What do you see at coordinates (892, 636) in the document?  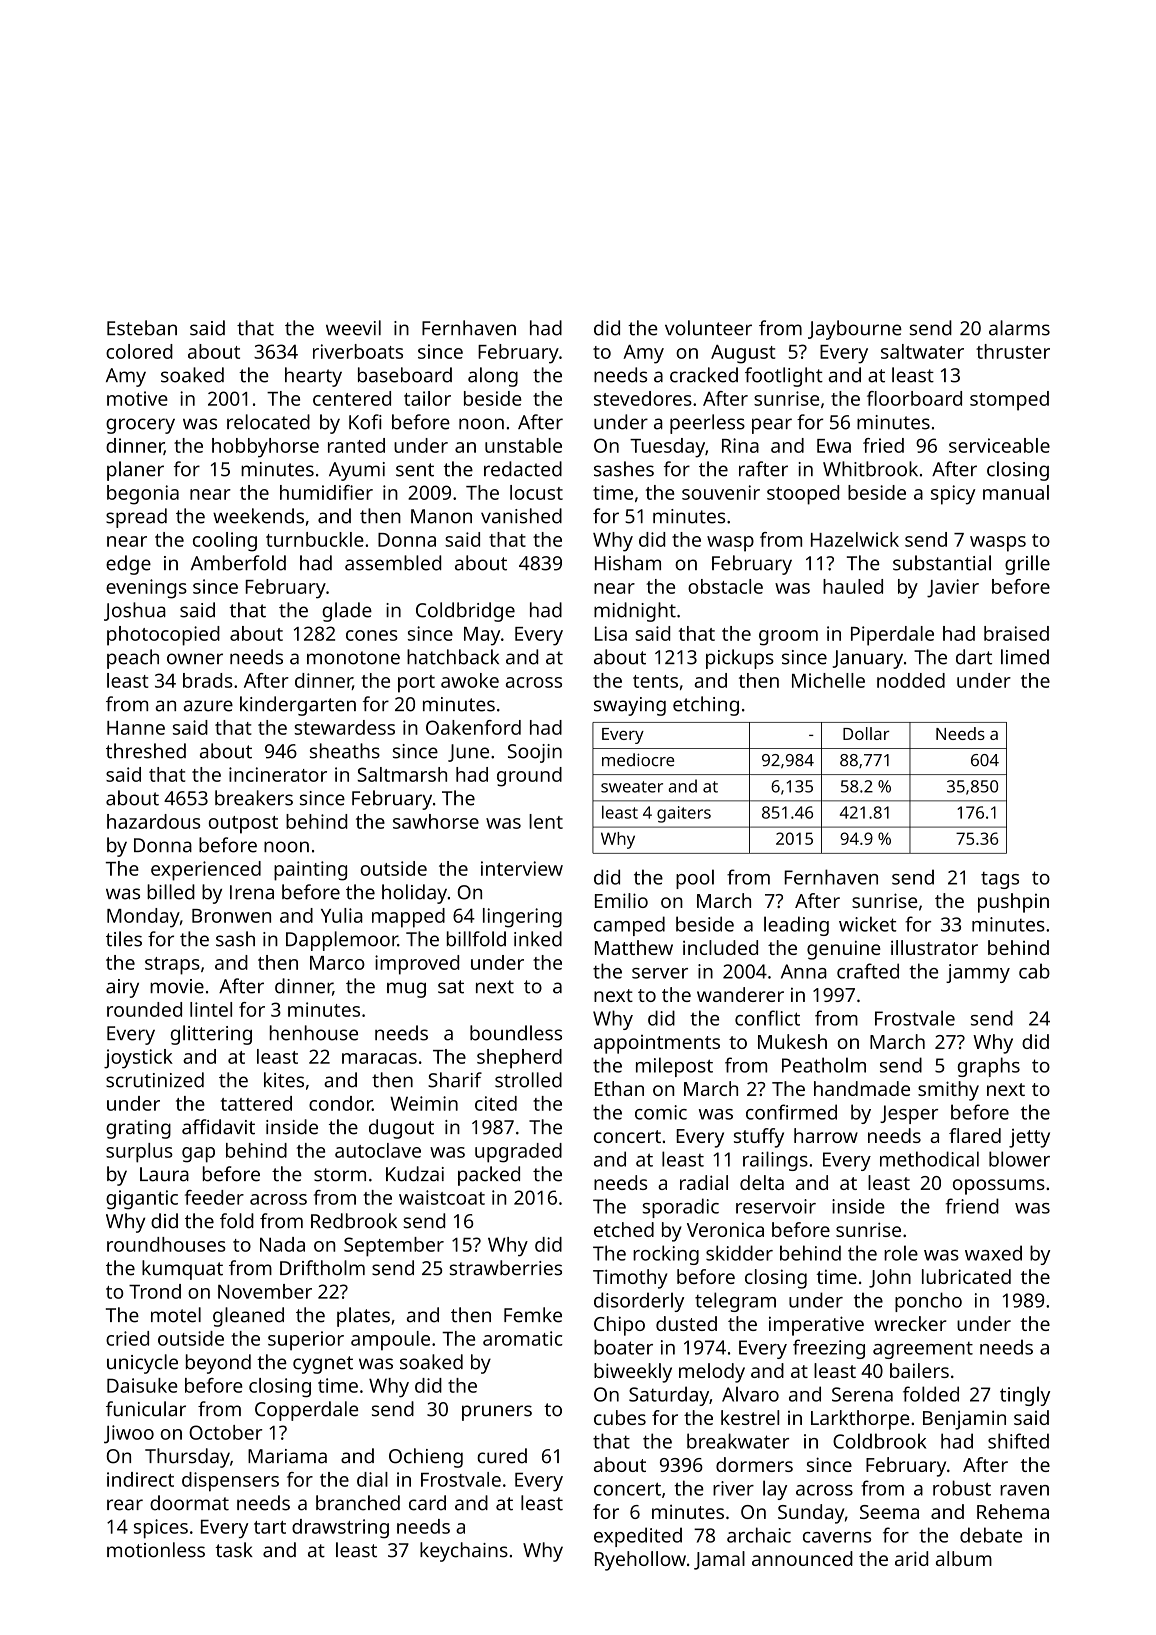 I see `Piperdale` at bounding box center [892, 636].
